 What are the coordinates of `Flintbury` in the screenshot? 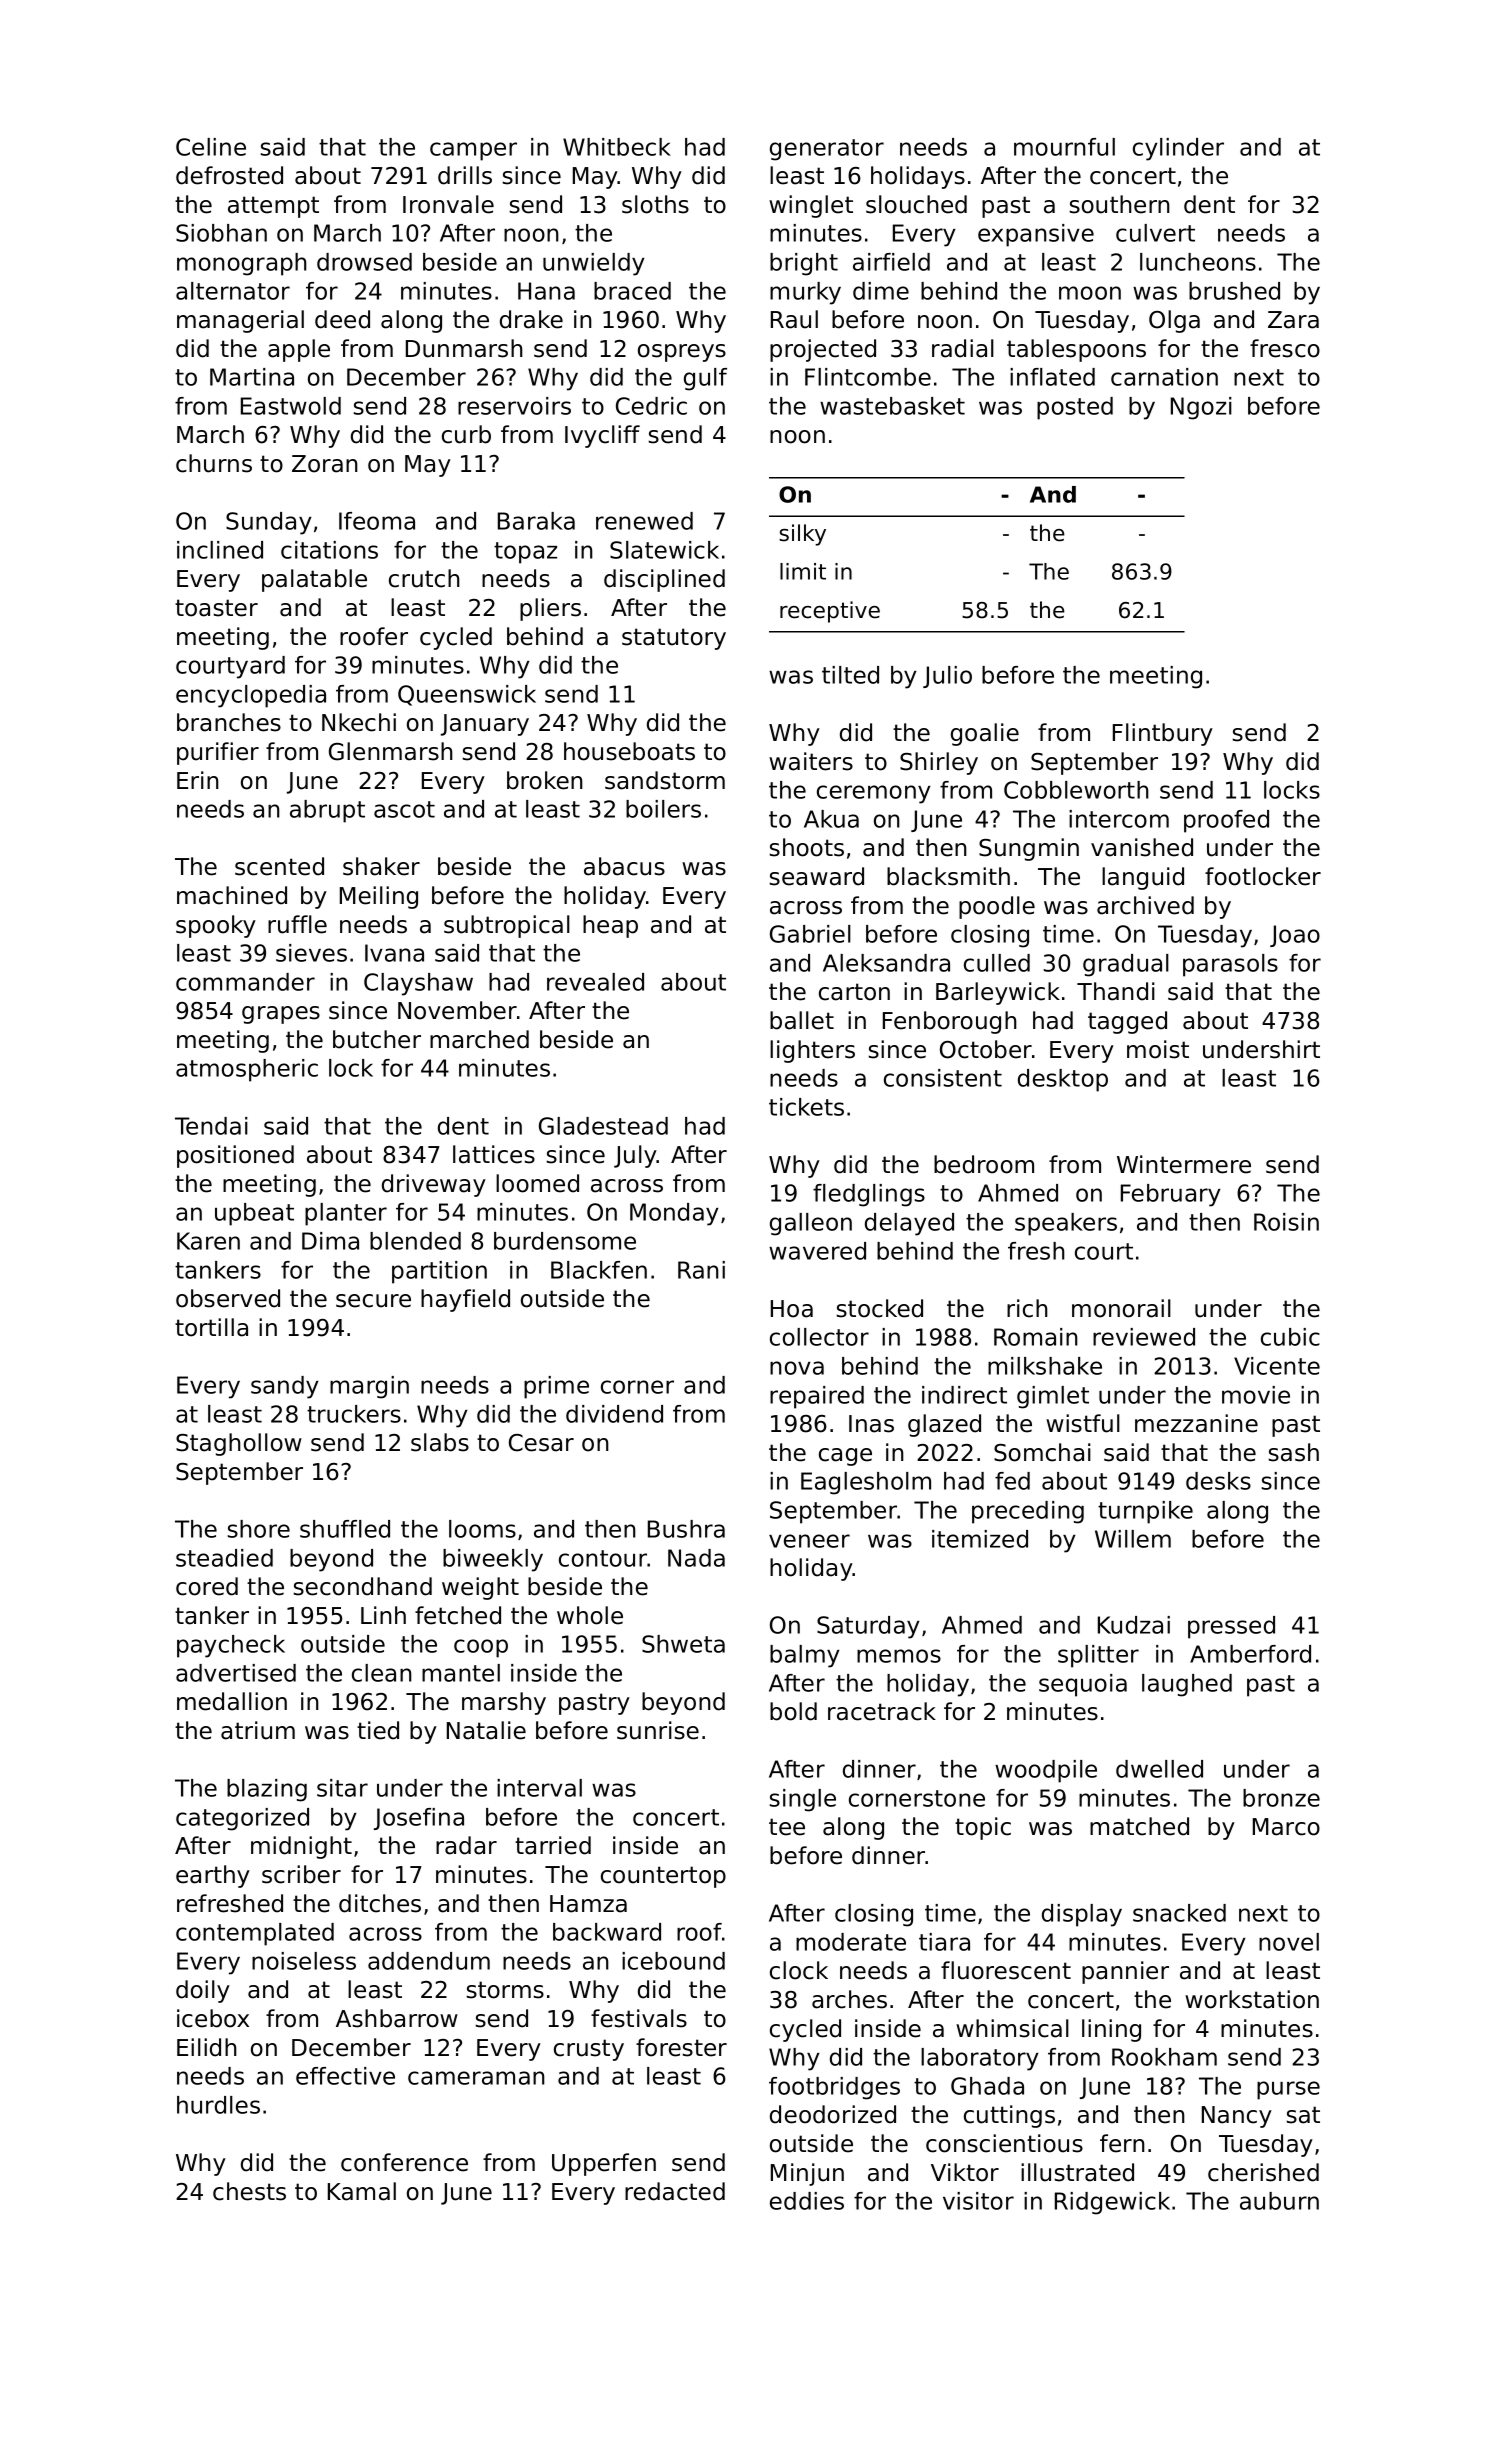 It's located at (1163, 734).
